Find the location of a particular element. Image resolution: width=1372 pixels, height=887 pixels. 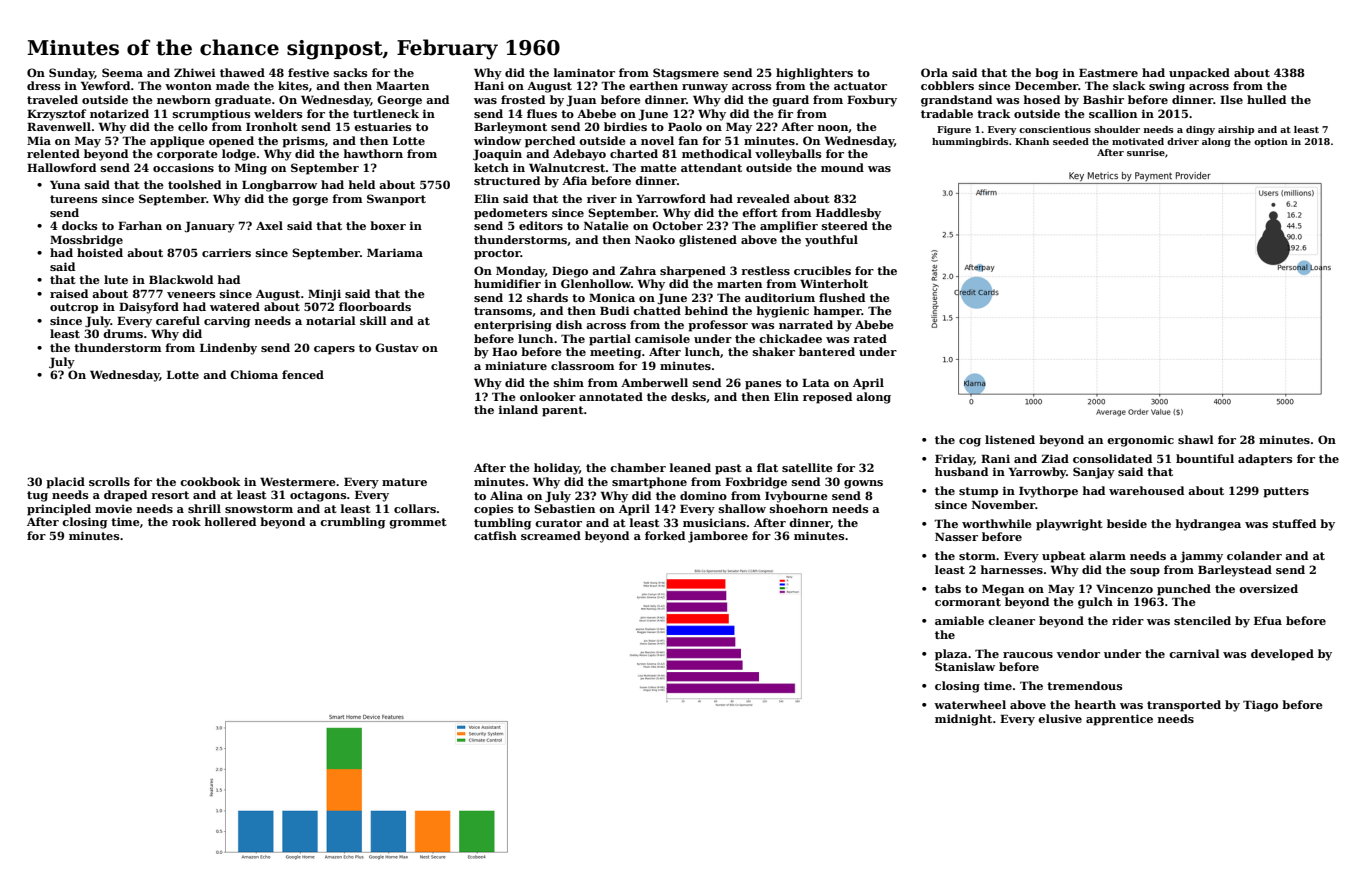

Seema is located at coordinates (122, 72).
